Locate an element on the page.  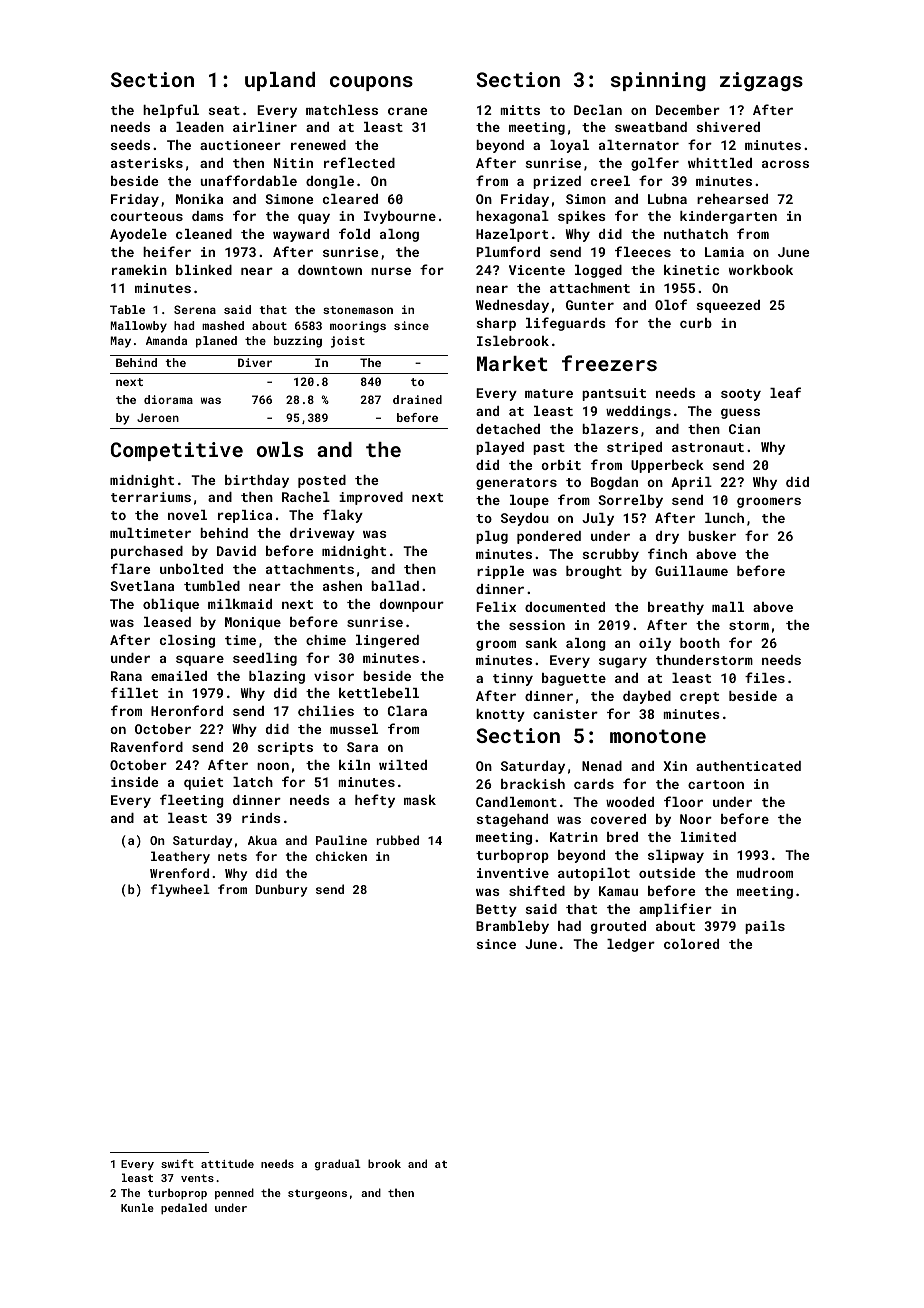
pedaled is located at coordinates (184, 1209).
